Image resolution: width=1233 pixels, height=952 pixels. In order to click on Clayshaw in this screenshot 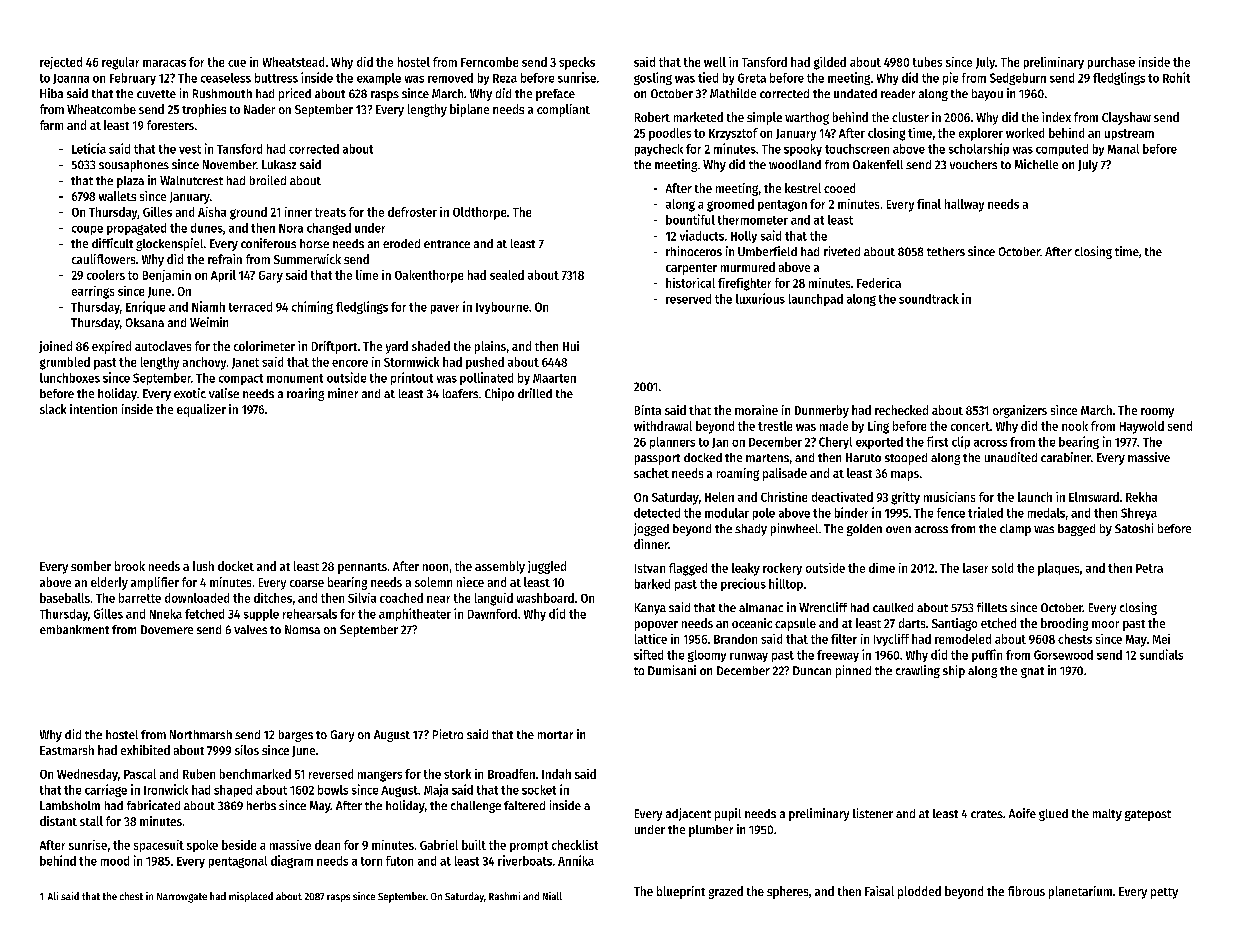, I will do `click(1126, 118)`.
